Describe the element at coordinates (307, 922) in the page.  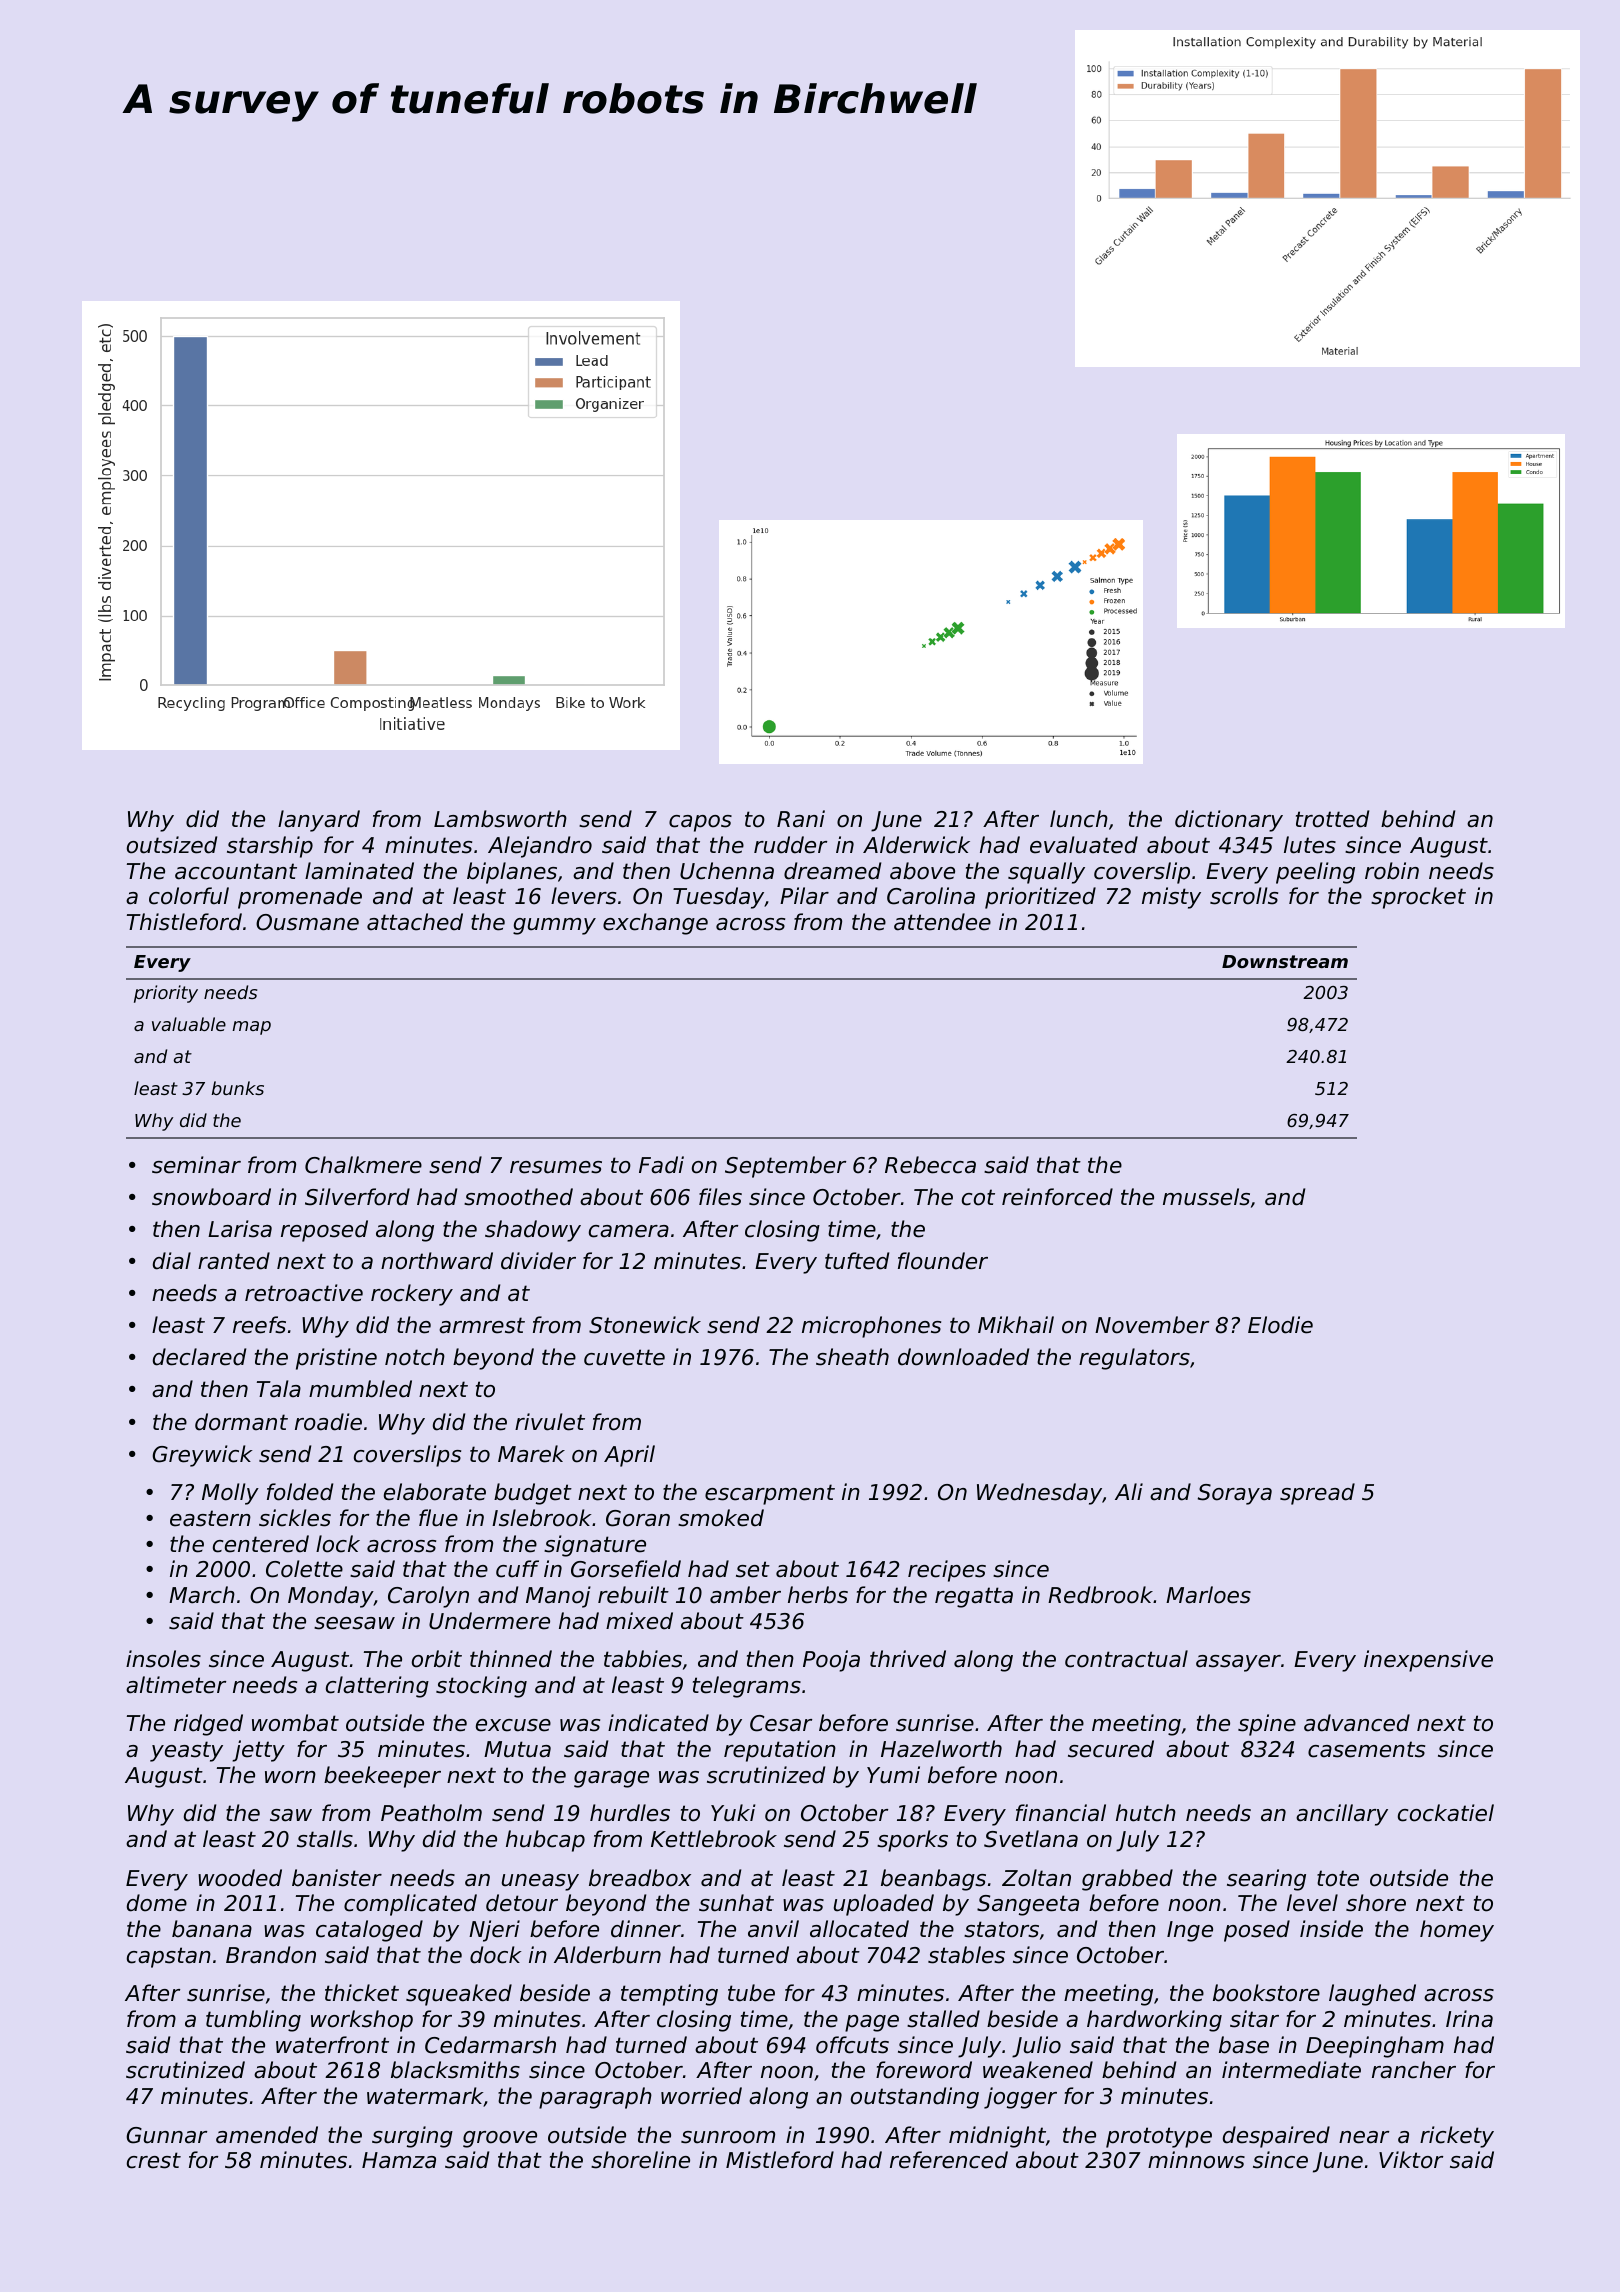
I see `Ousmane` at that location.
